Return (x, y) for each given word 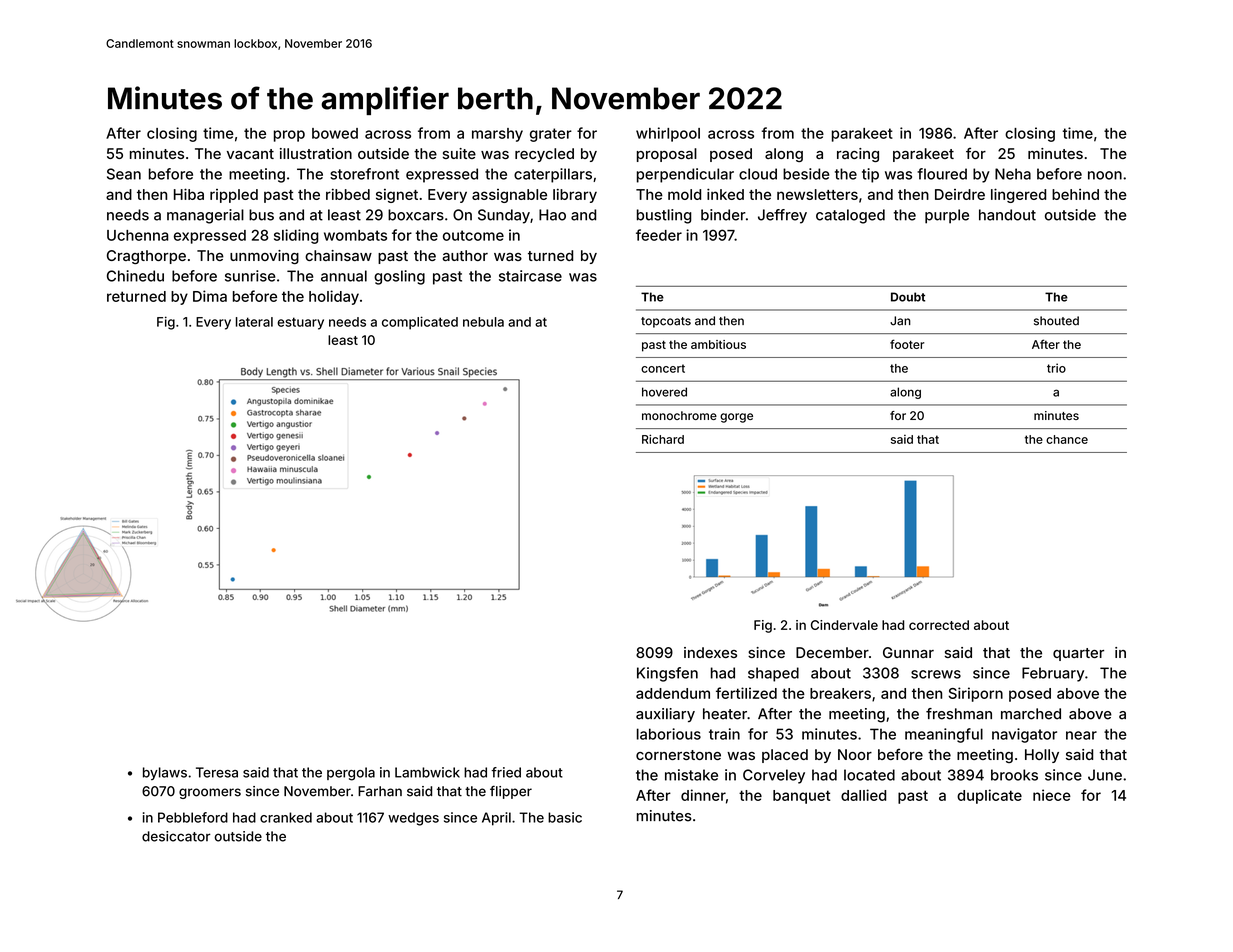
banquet (801, 797)
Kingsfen (667, 674)
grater (551, 135)
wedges (413, 819)
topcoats (666, 322)
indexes (710, 652)
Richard (663, 439)
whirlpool (668, 134)
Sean (124, 174)
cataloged (850, 216)
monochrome (679, 415)
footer (907, 344)
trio (1056, 368)
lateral (254, 322)
